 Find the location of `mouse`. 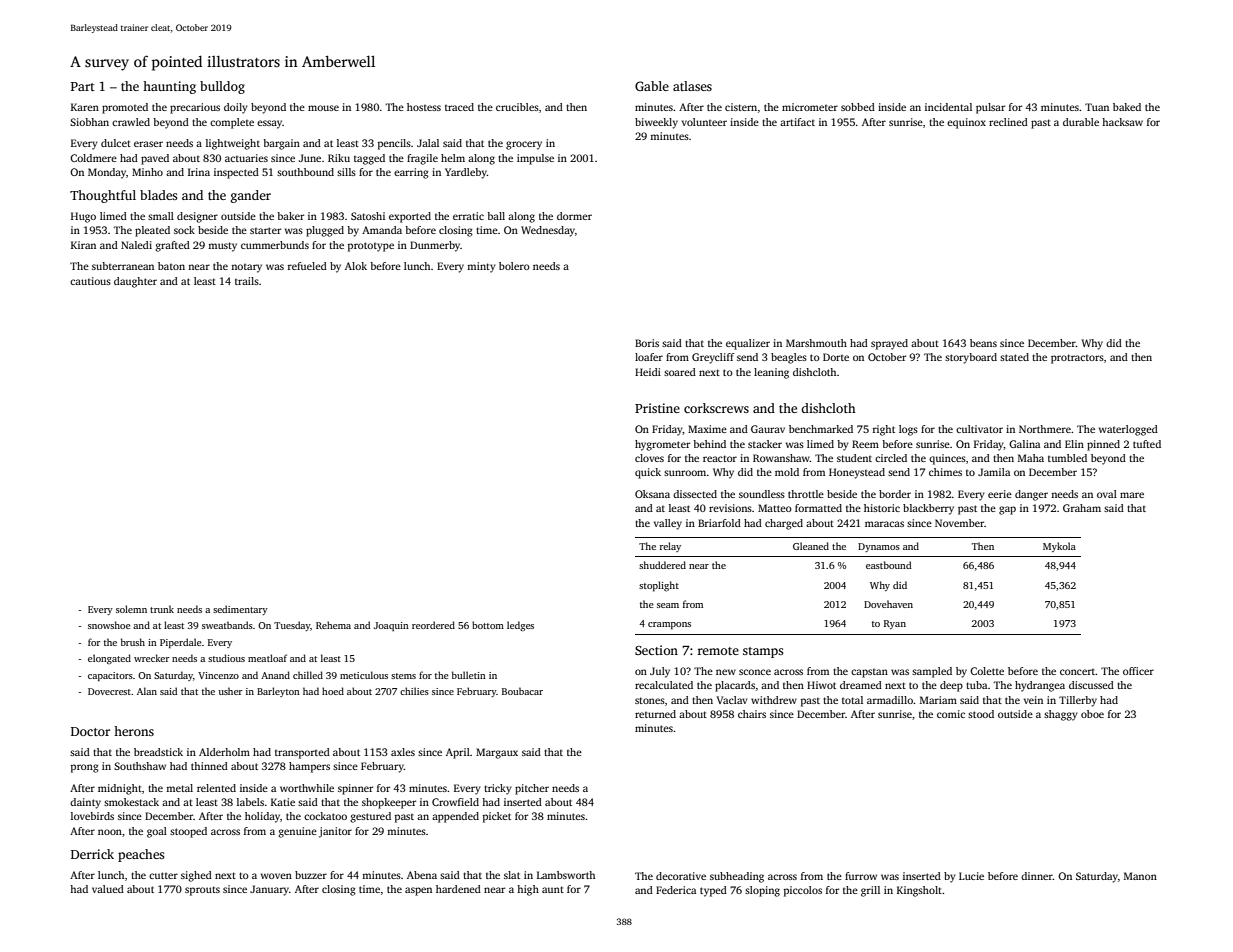

mouse is located at coordinates (323, 108).
